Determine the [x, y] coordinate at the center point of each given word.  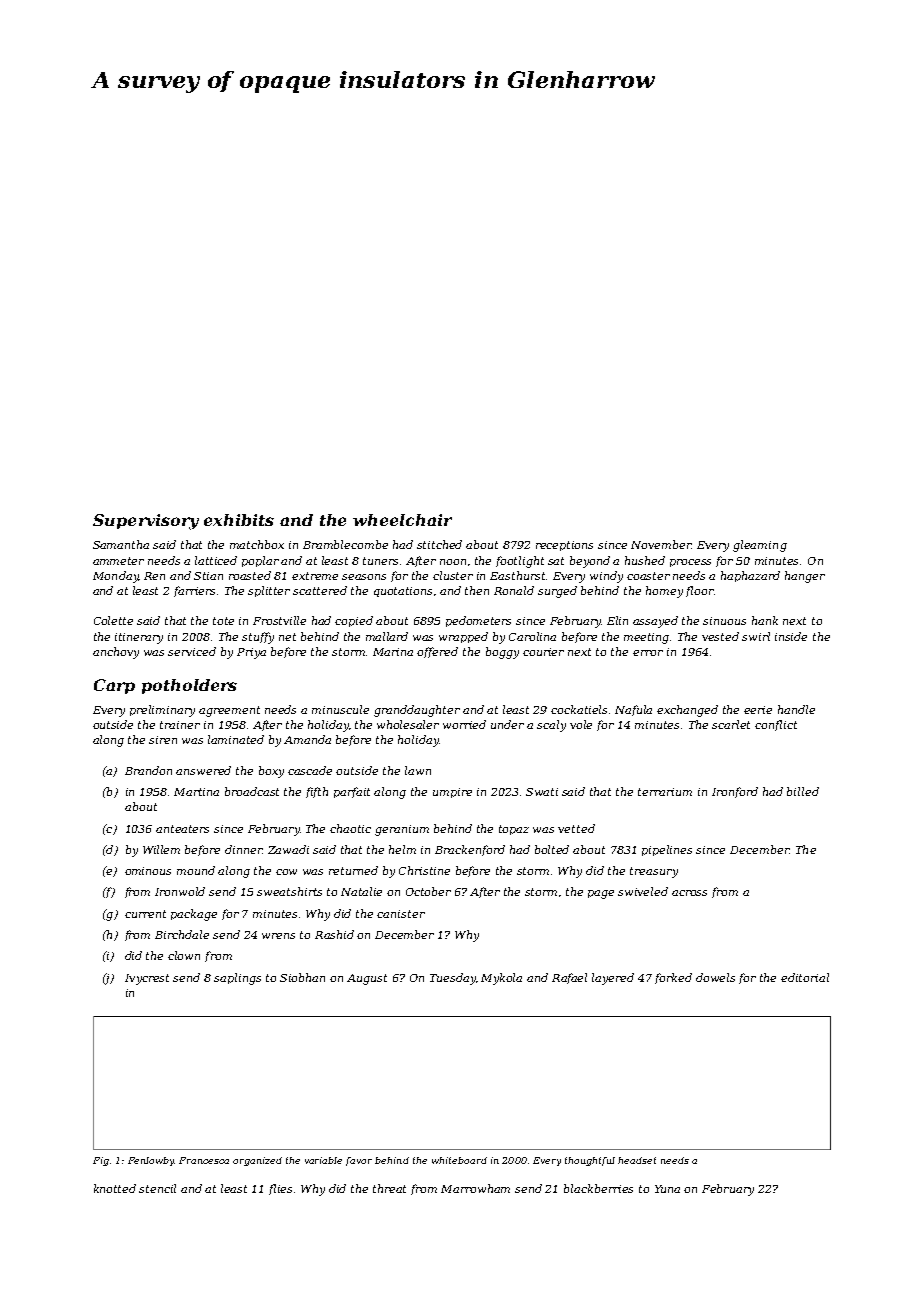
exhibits [239, 520]
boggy [502, 653]
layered [613, 979]
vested [720, 636]
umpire [452, 793]
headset [637, 1160]
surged [557, 592]
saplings [237, 979]
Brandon [148, 770]
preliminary [162, 711]
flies [280, 1189]
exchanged [687, 711]
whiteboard [459, 1160]
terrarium [665, 792]
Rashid [334, 934]
